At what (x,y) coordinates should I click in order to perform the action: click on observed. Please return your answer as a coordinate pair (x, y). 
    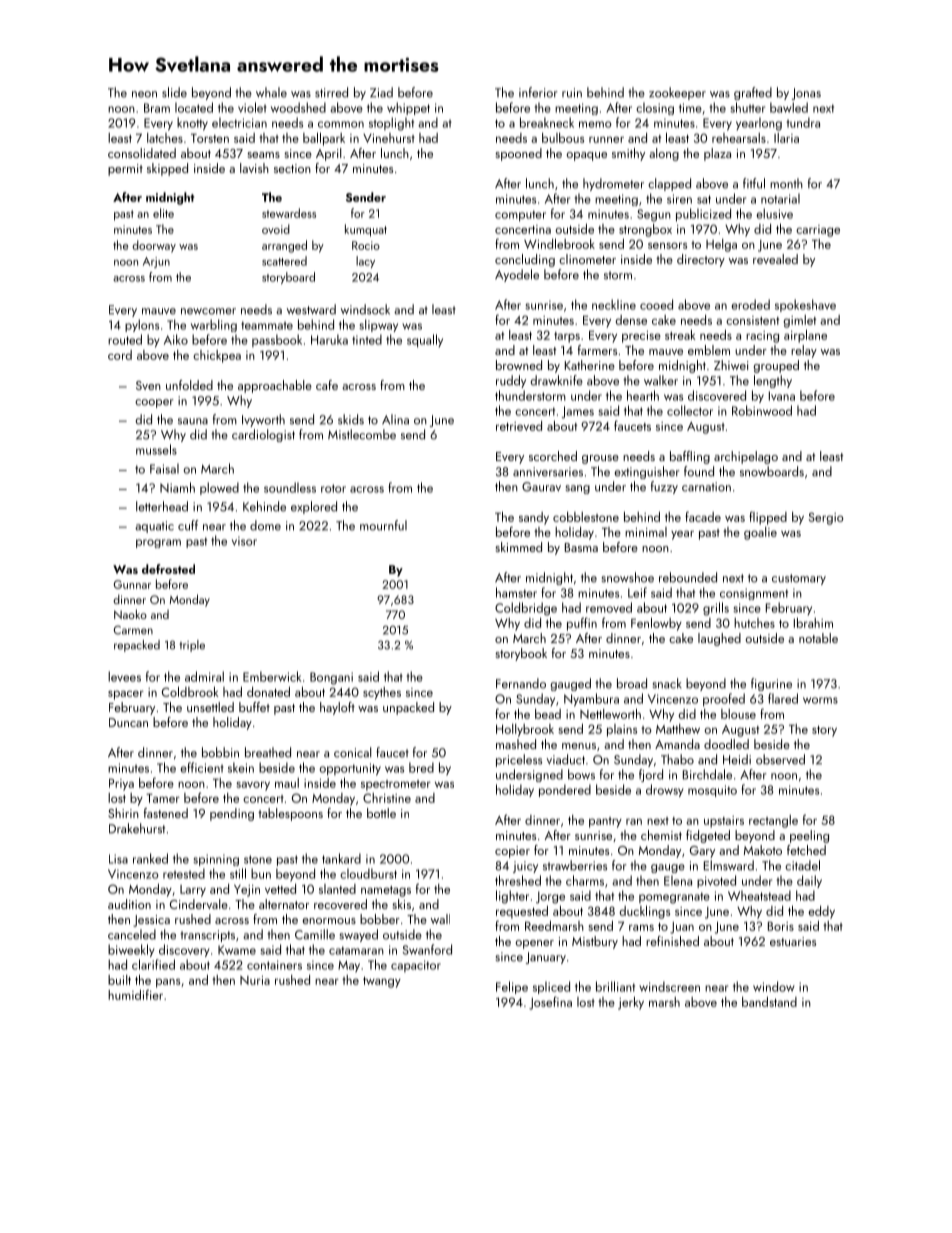
    Looking at the image, I should click on (780, 759).
